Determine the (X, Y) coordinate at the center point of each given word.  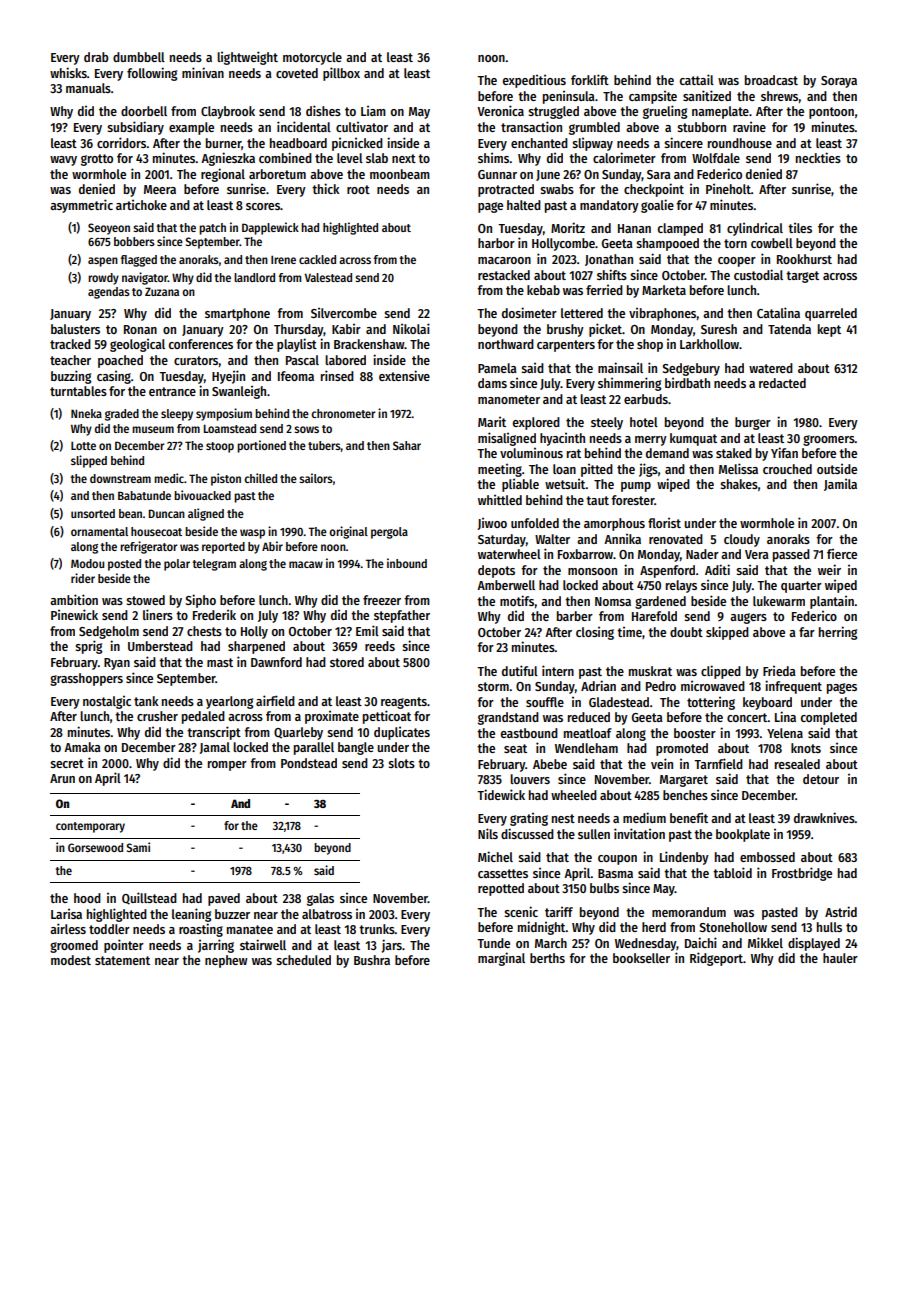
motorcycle (312, 58)
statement (122, 960)
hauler (840, 958)
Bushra (372, 960)
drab (96, 57)
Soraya (839, 82)
